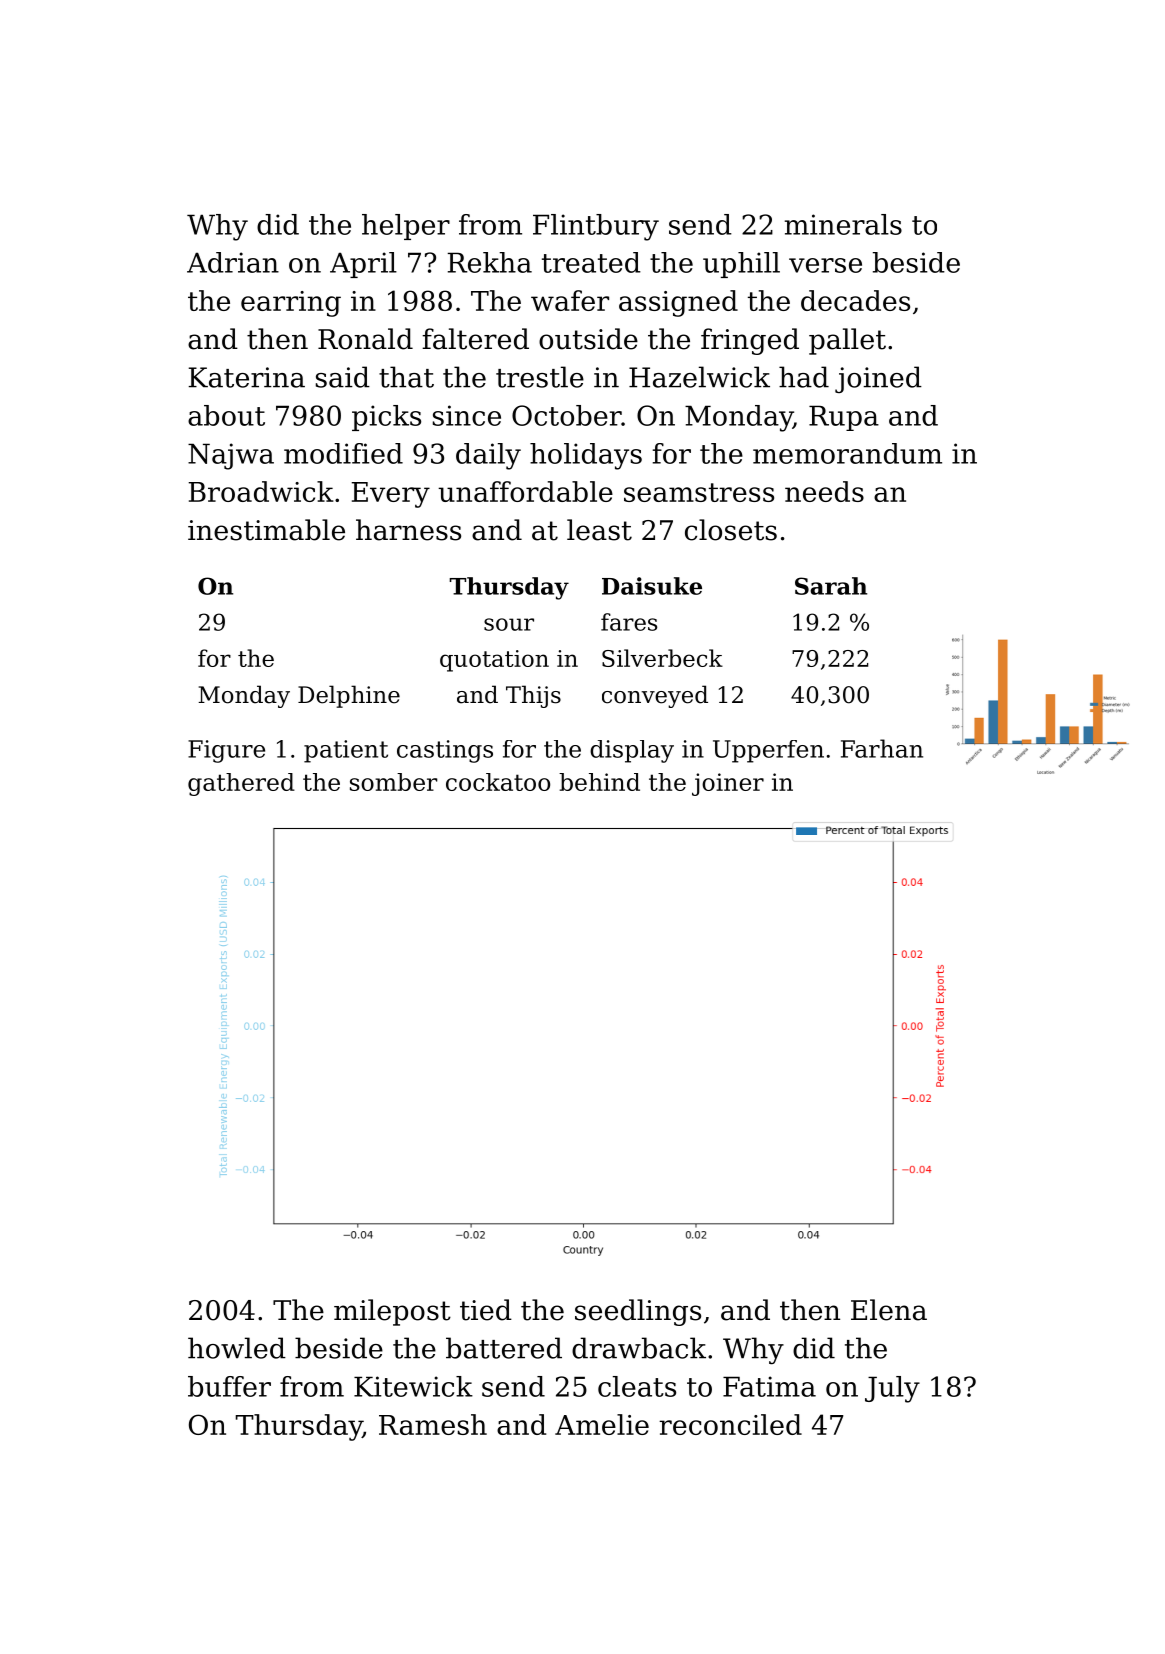 This page has width=1165, height=1654. What do you see at coordinates (843, 224) in the page?
I see `minerals` at bounding box center [843, 224].
